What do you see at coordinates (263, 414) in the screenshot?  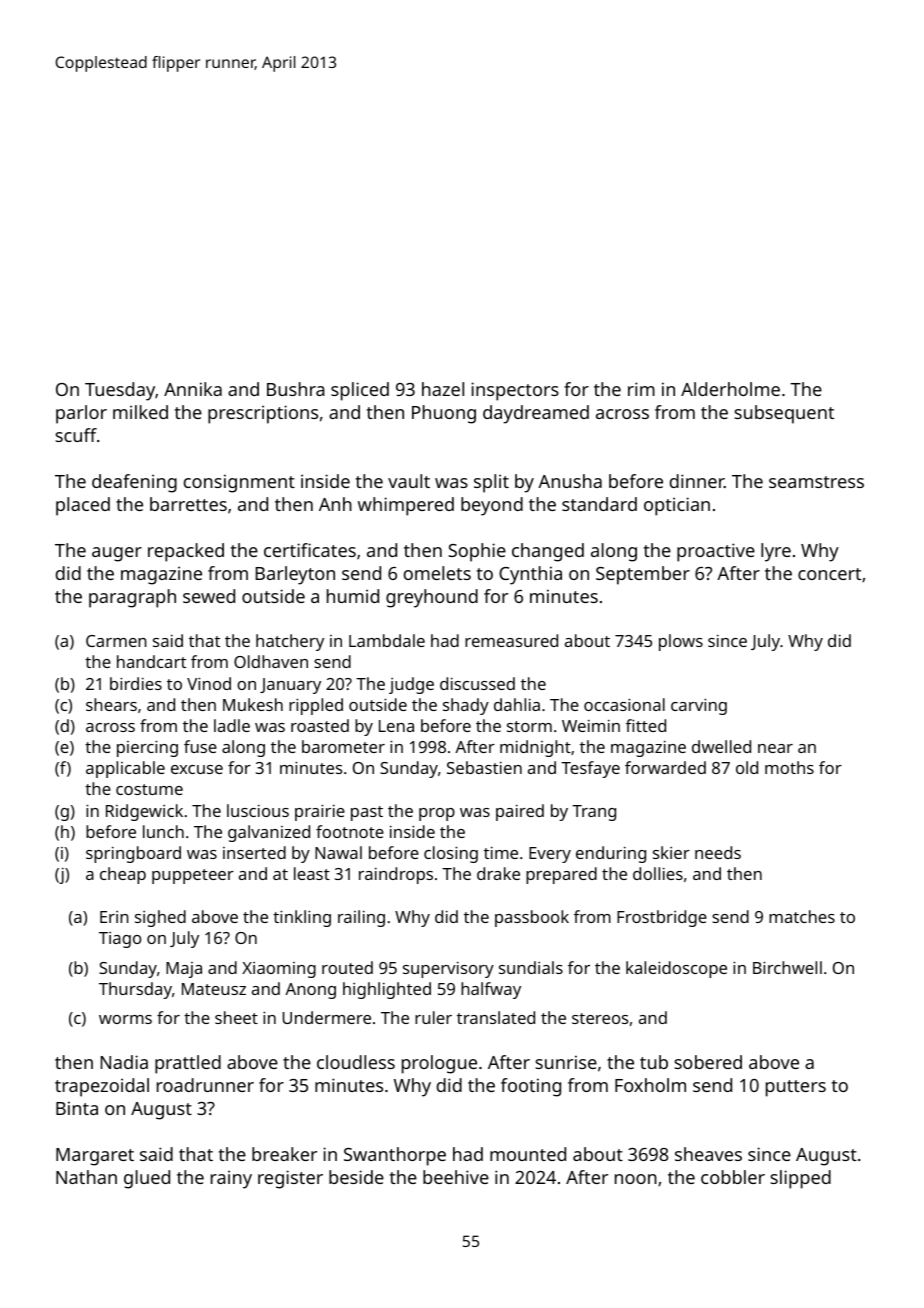 I see `prescriptions` at bounding box center [263, 414].
